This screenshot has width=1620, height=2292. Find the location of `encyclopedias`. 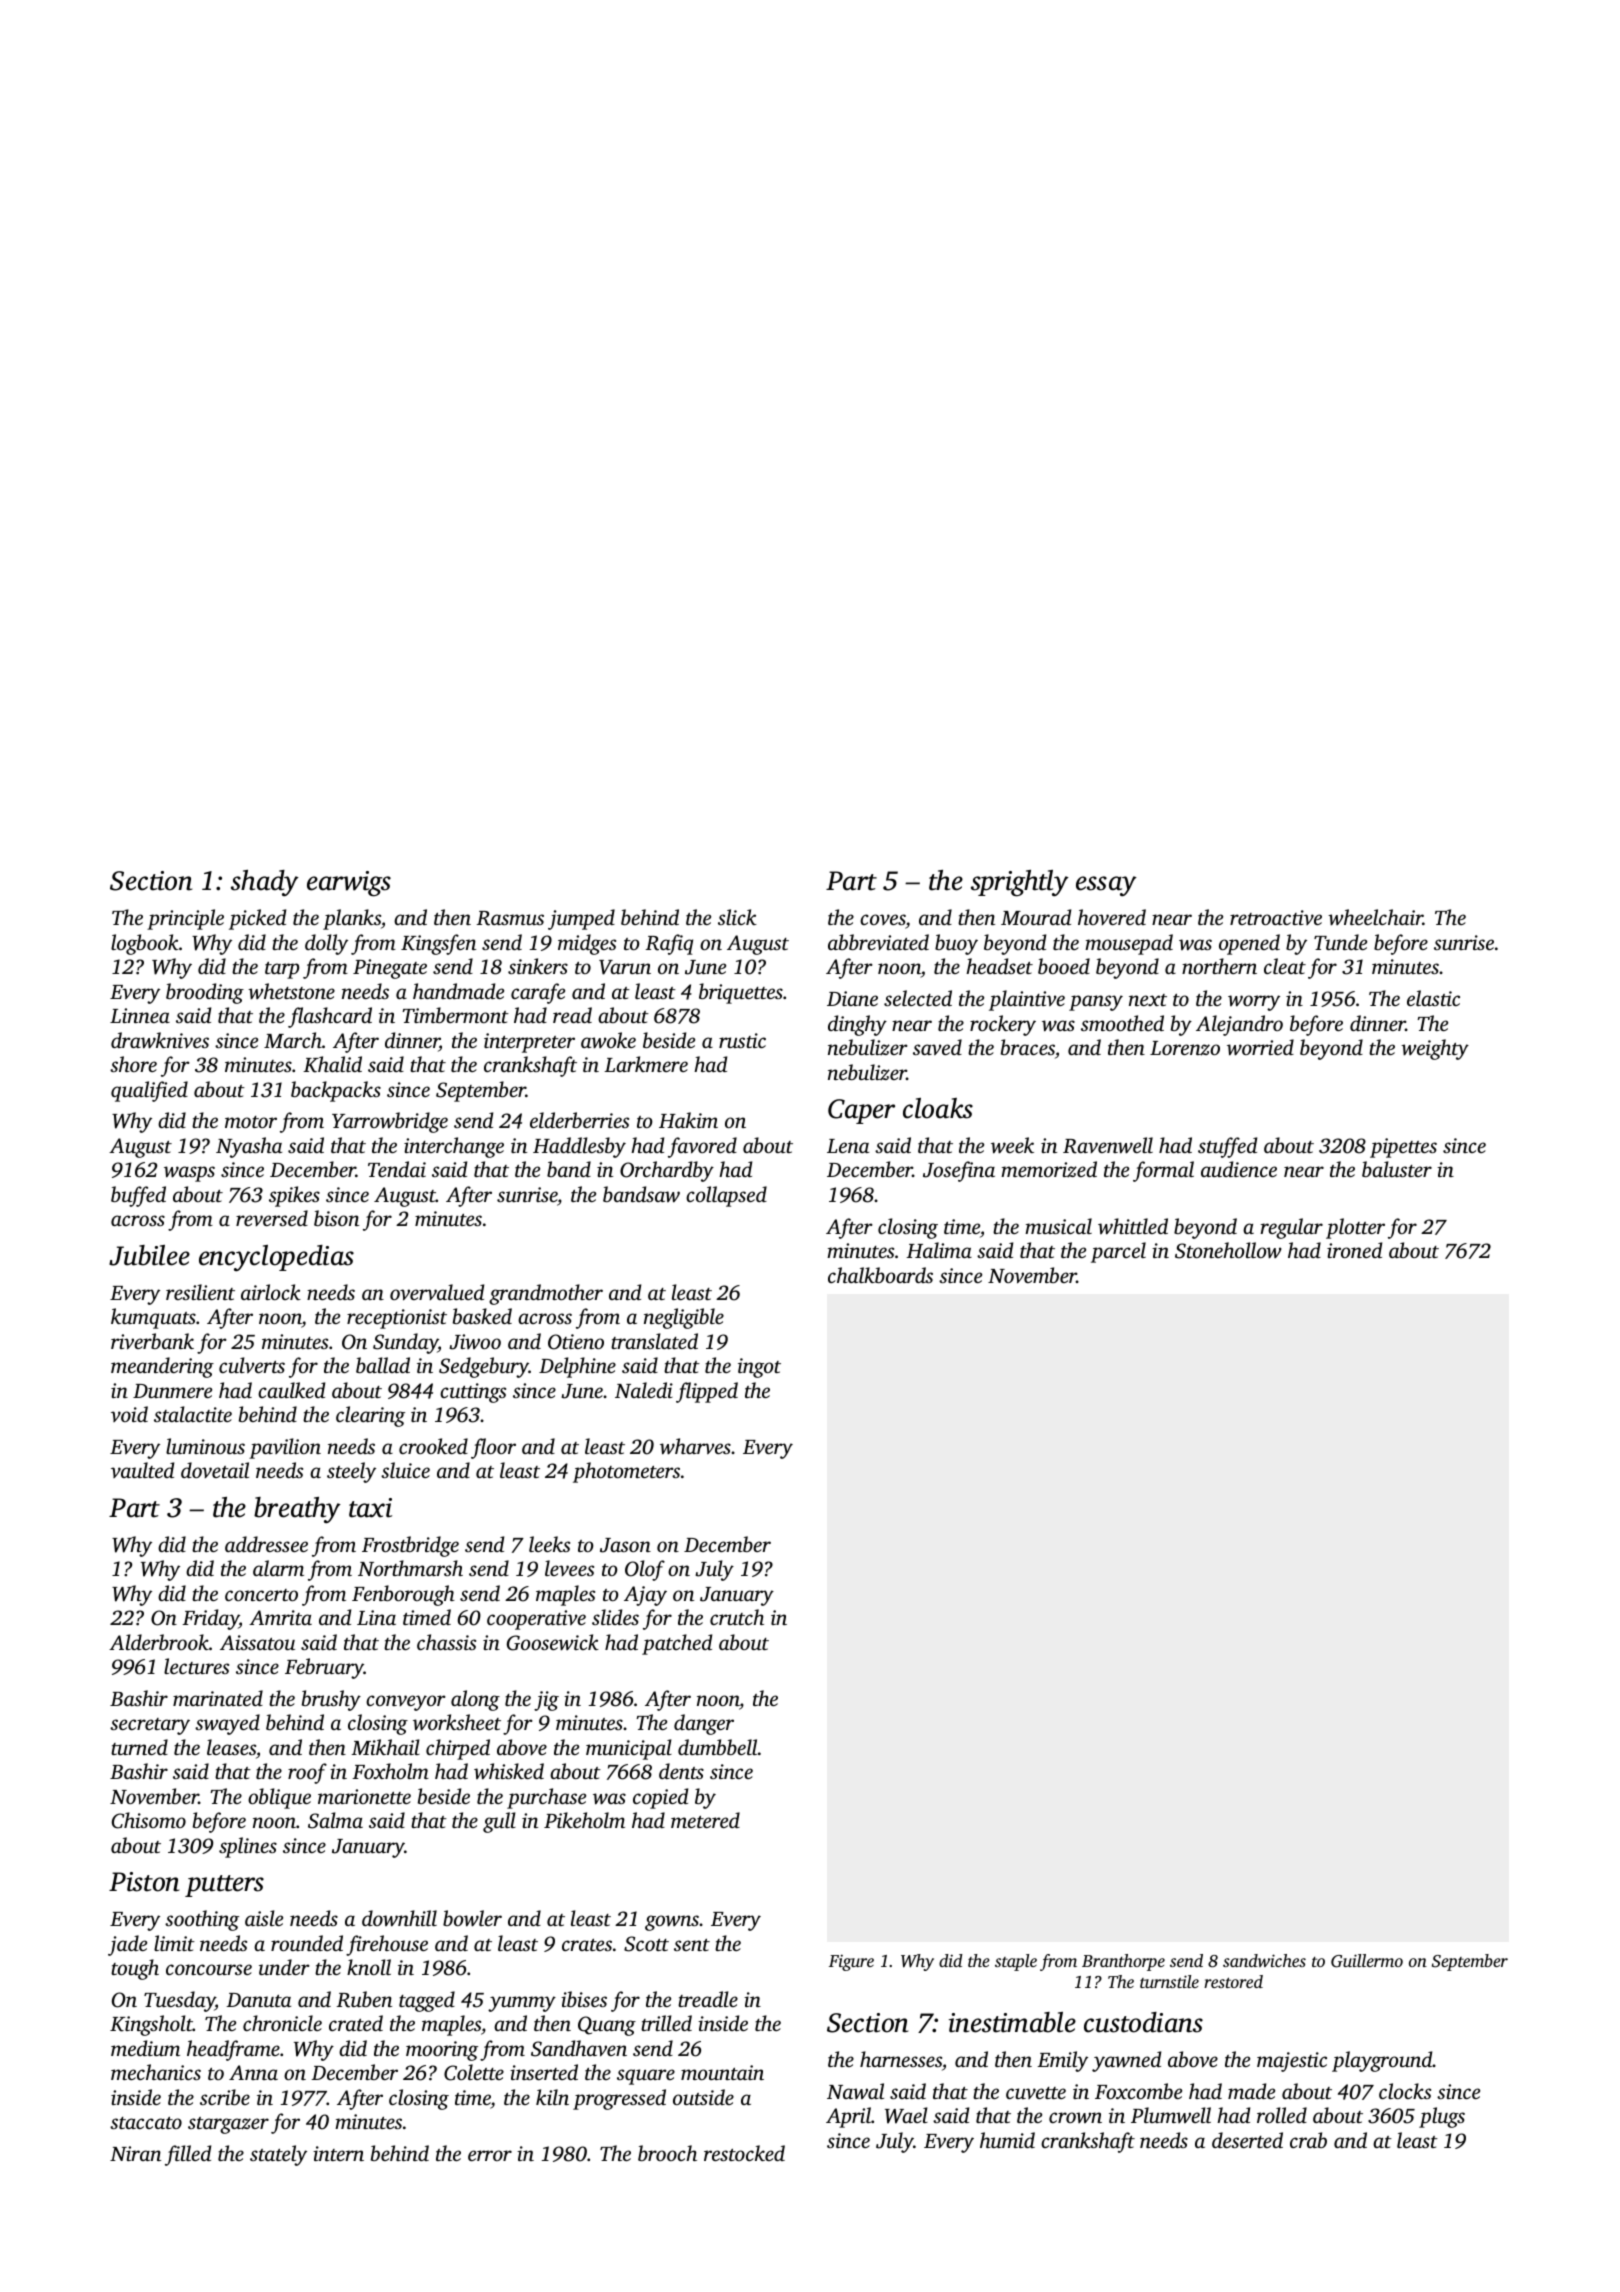

encyclopedias is located at coordinates (276, 1258).
